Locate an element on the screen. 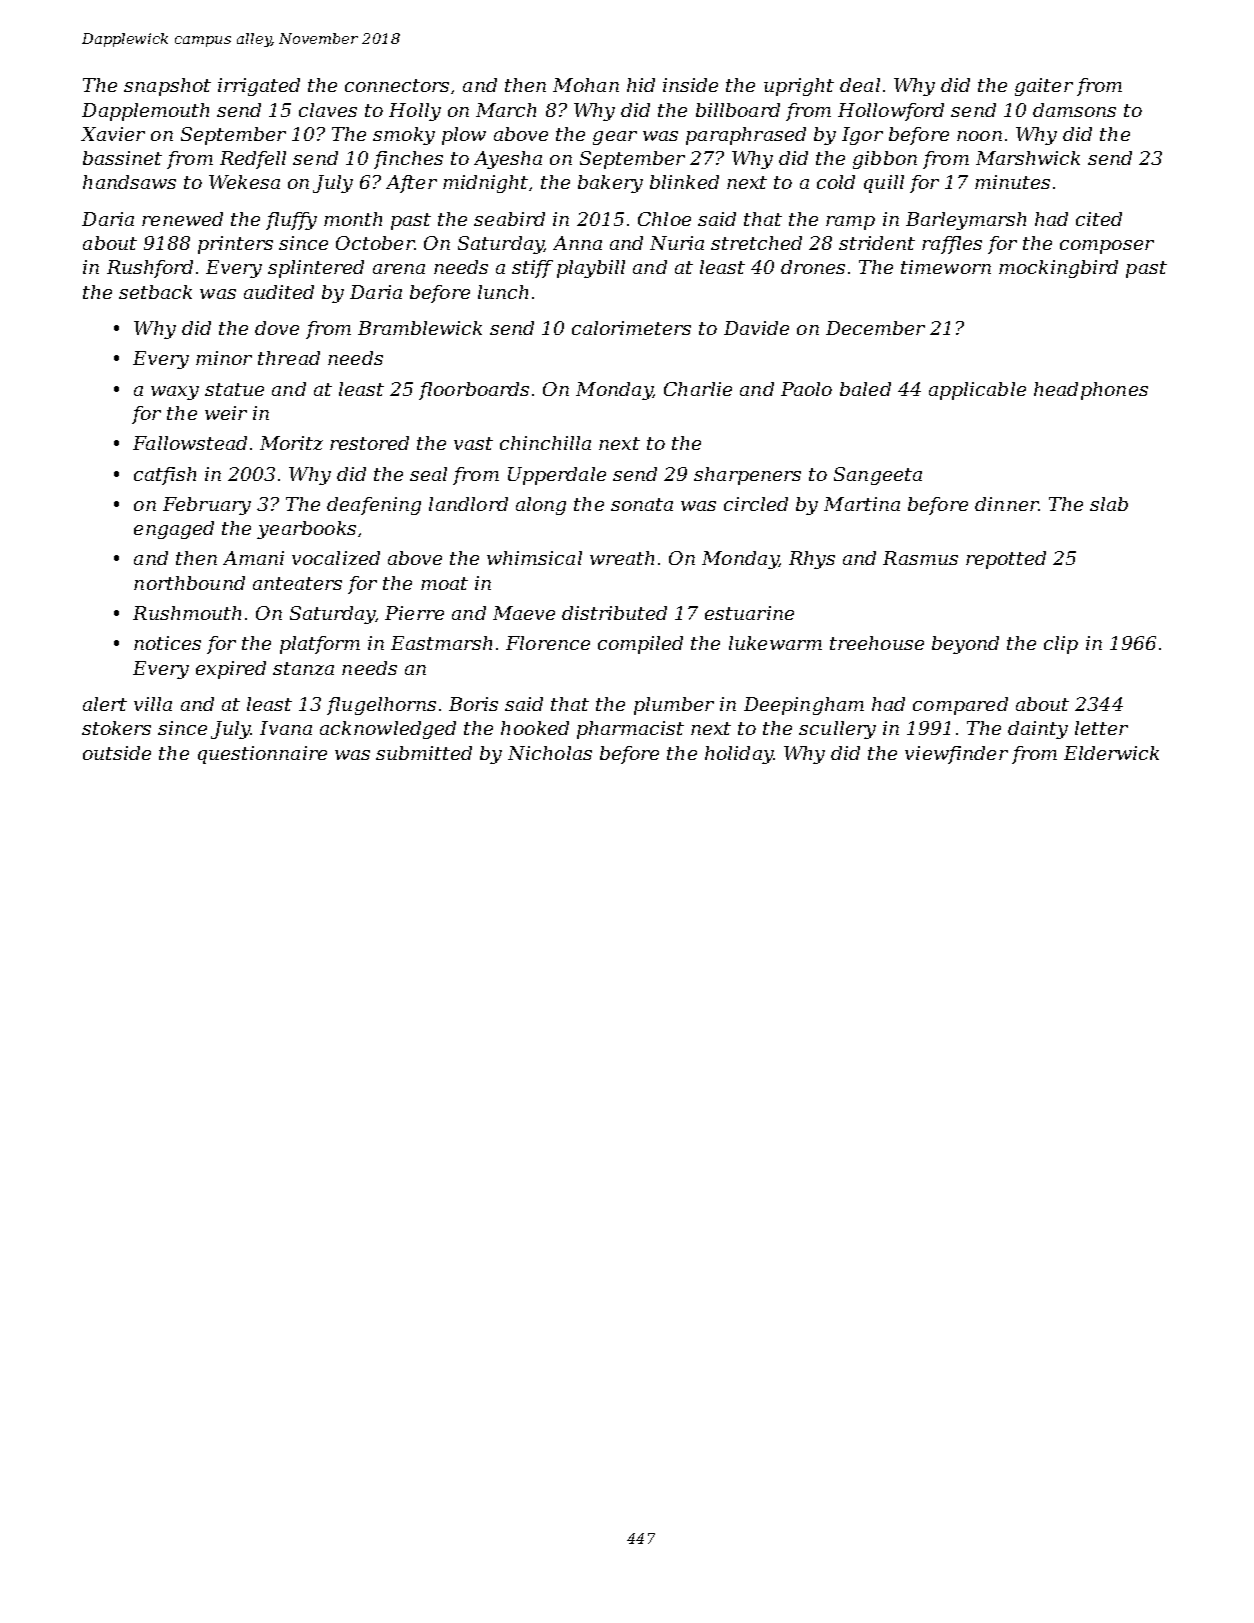 This screenshot has width=1254, height=1623. setback is located at coordinates (155, 292).
